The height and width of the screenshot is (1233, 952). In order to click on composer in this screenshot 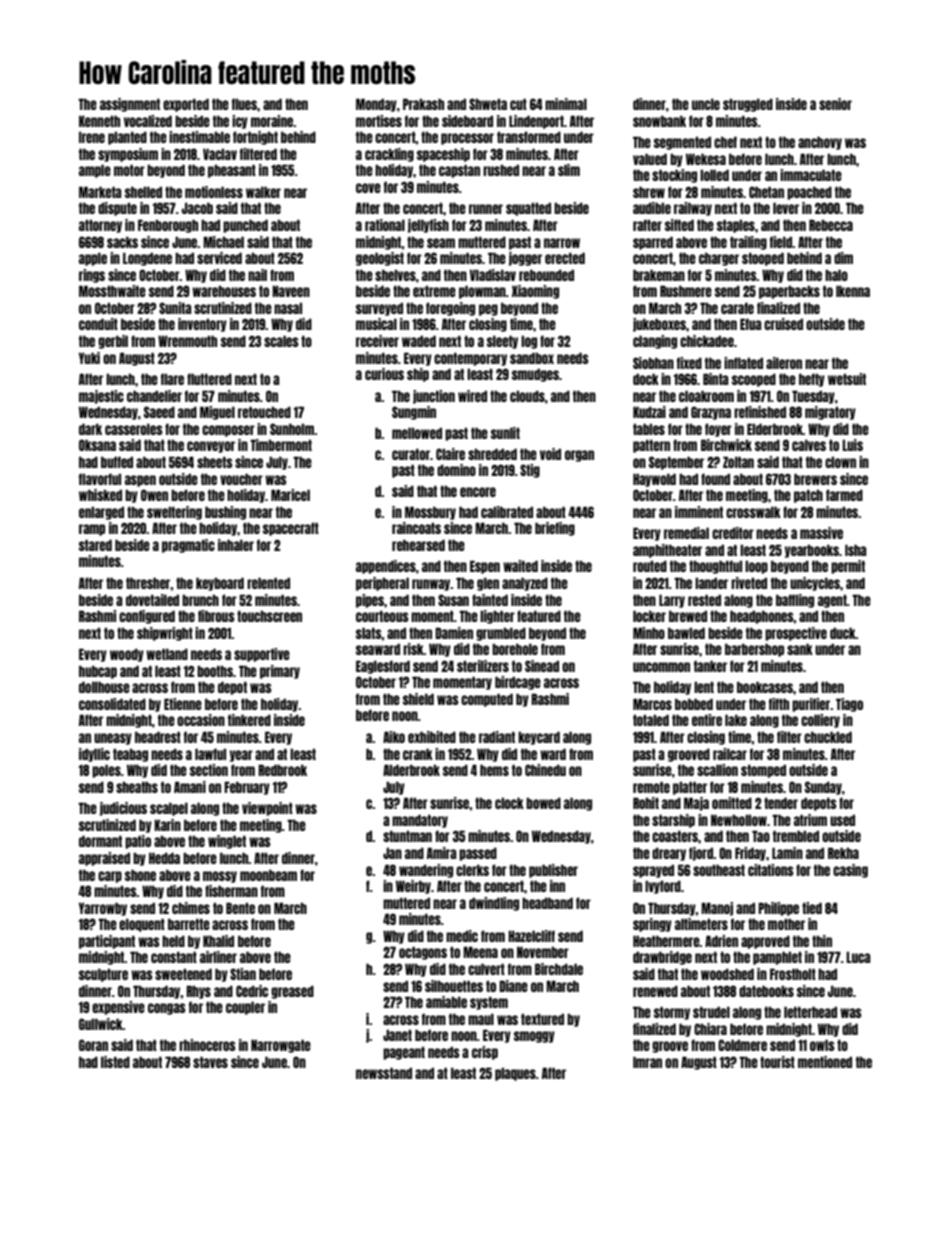, I will do `click(228, 431)`.
